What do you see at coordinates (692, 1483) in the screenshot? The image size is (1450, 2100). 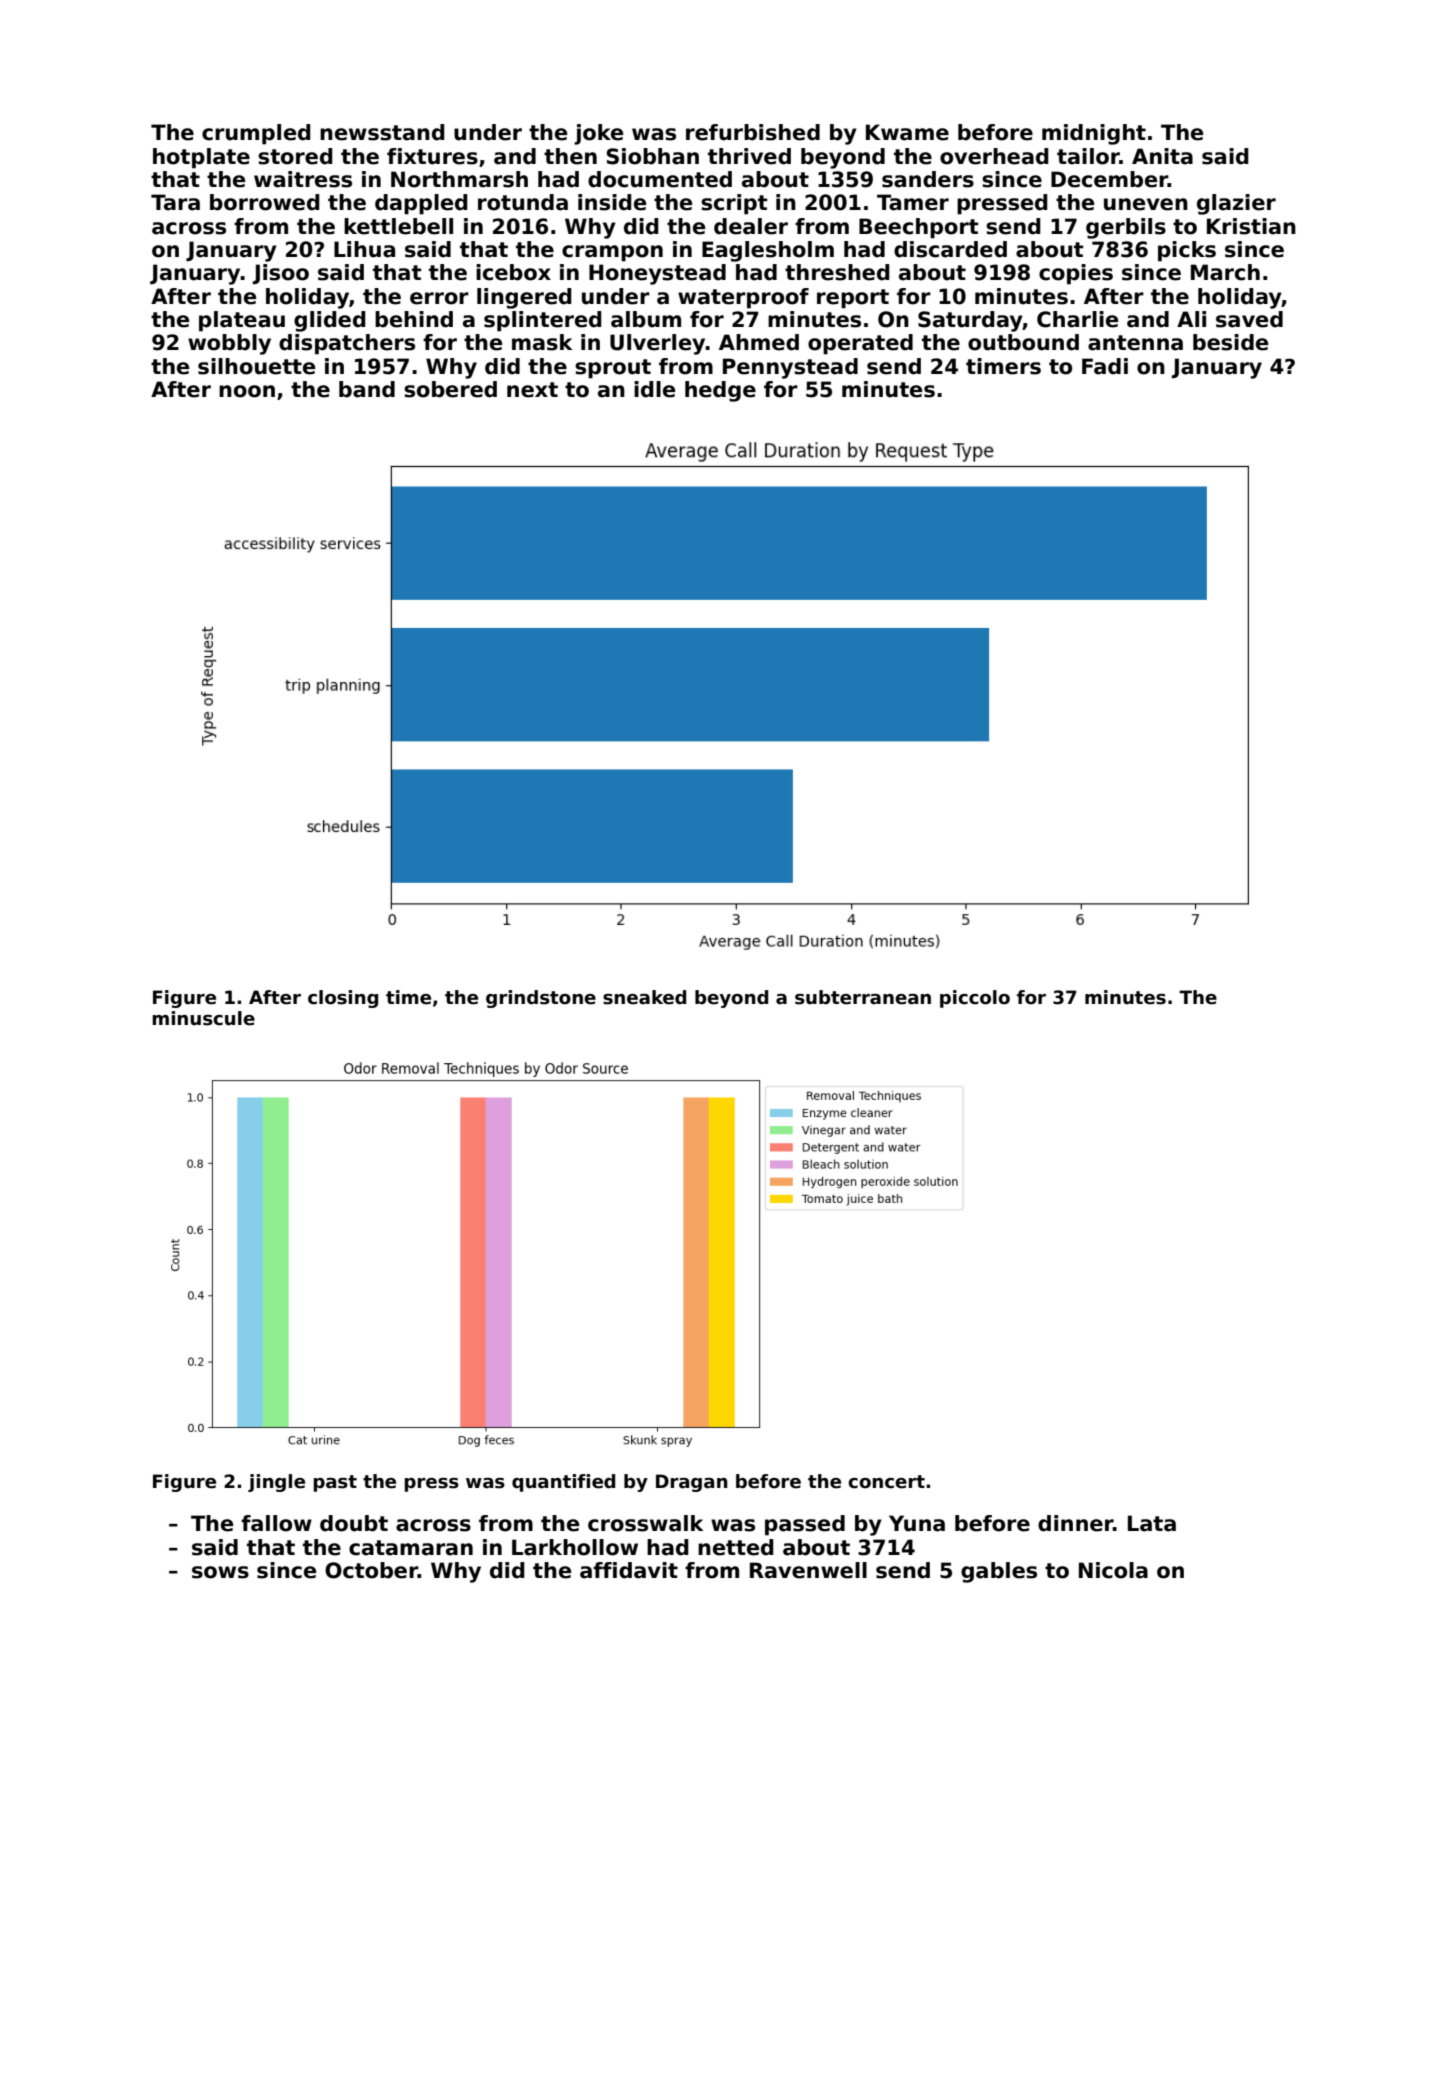 I see `Dragan` at bounding box center [692, 1483].
